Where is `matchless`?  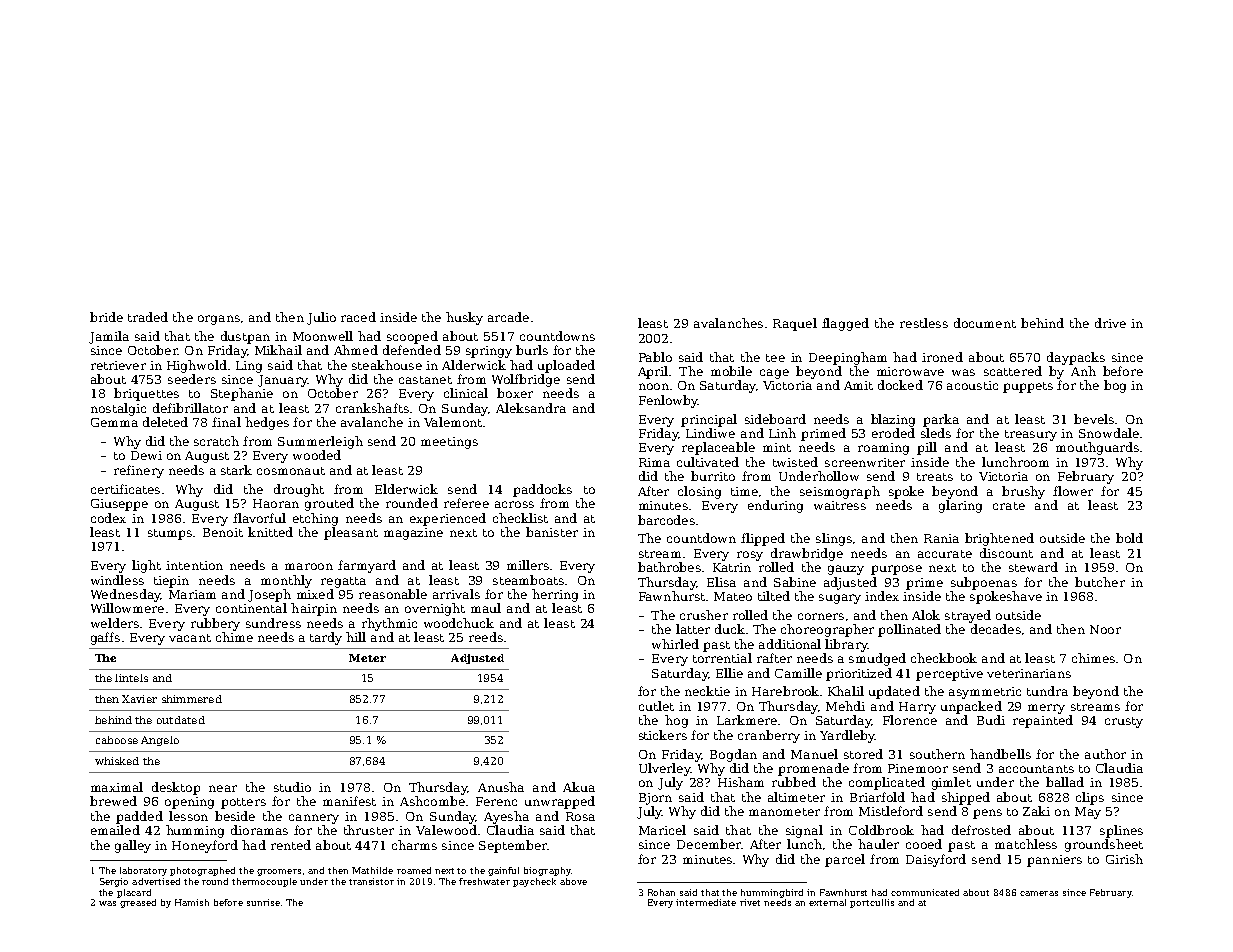
matchless is located at coordinates (1026, 844).
